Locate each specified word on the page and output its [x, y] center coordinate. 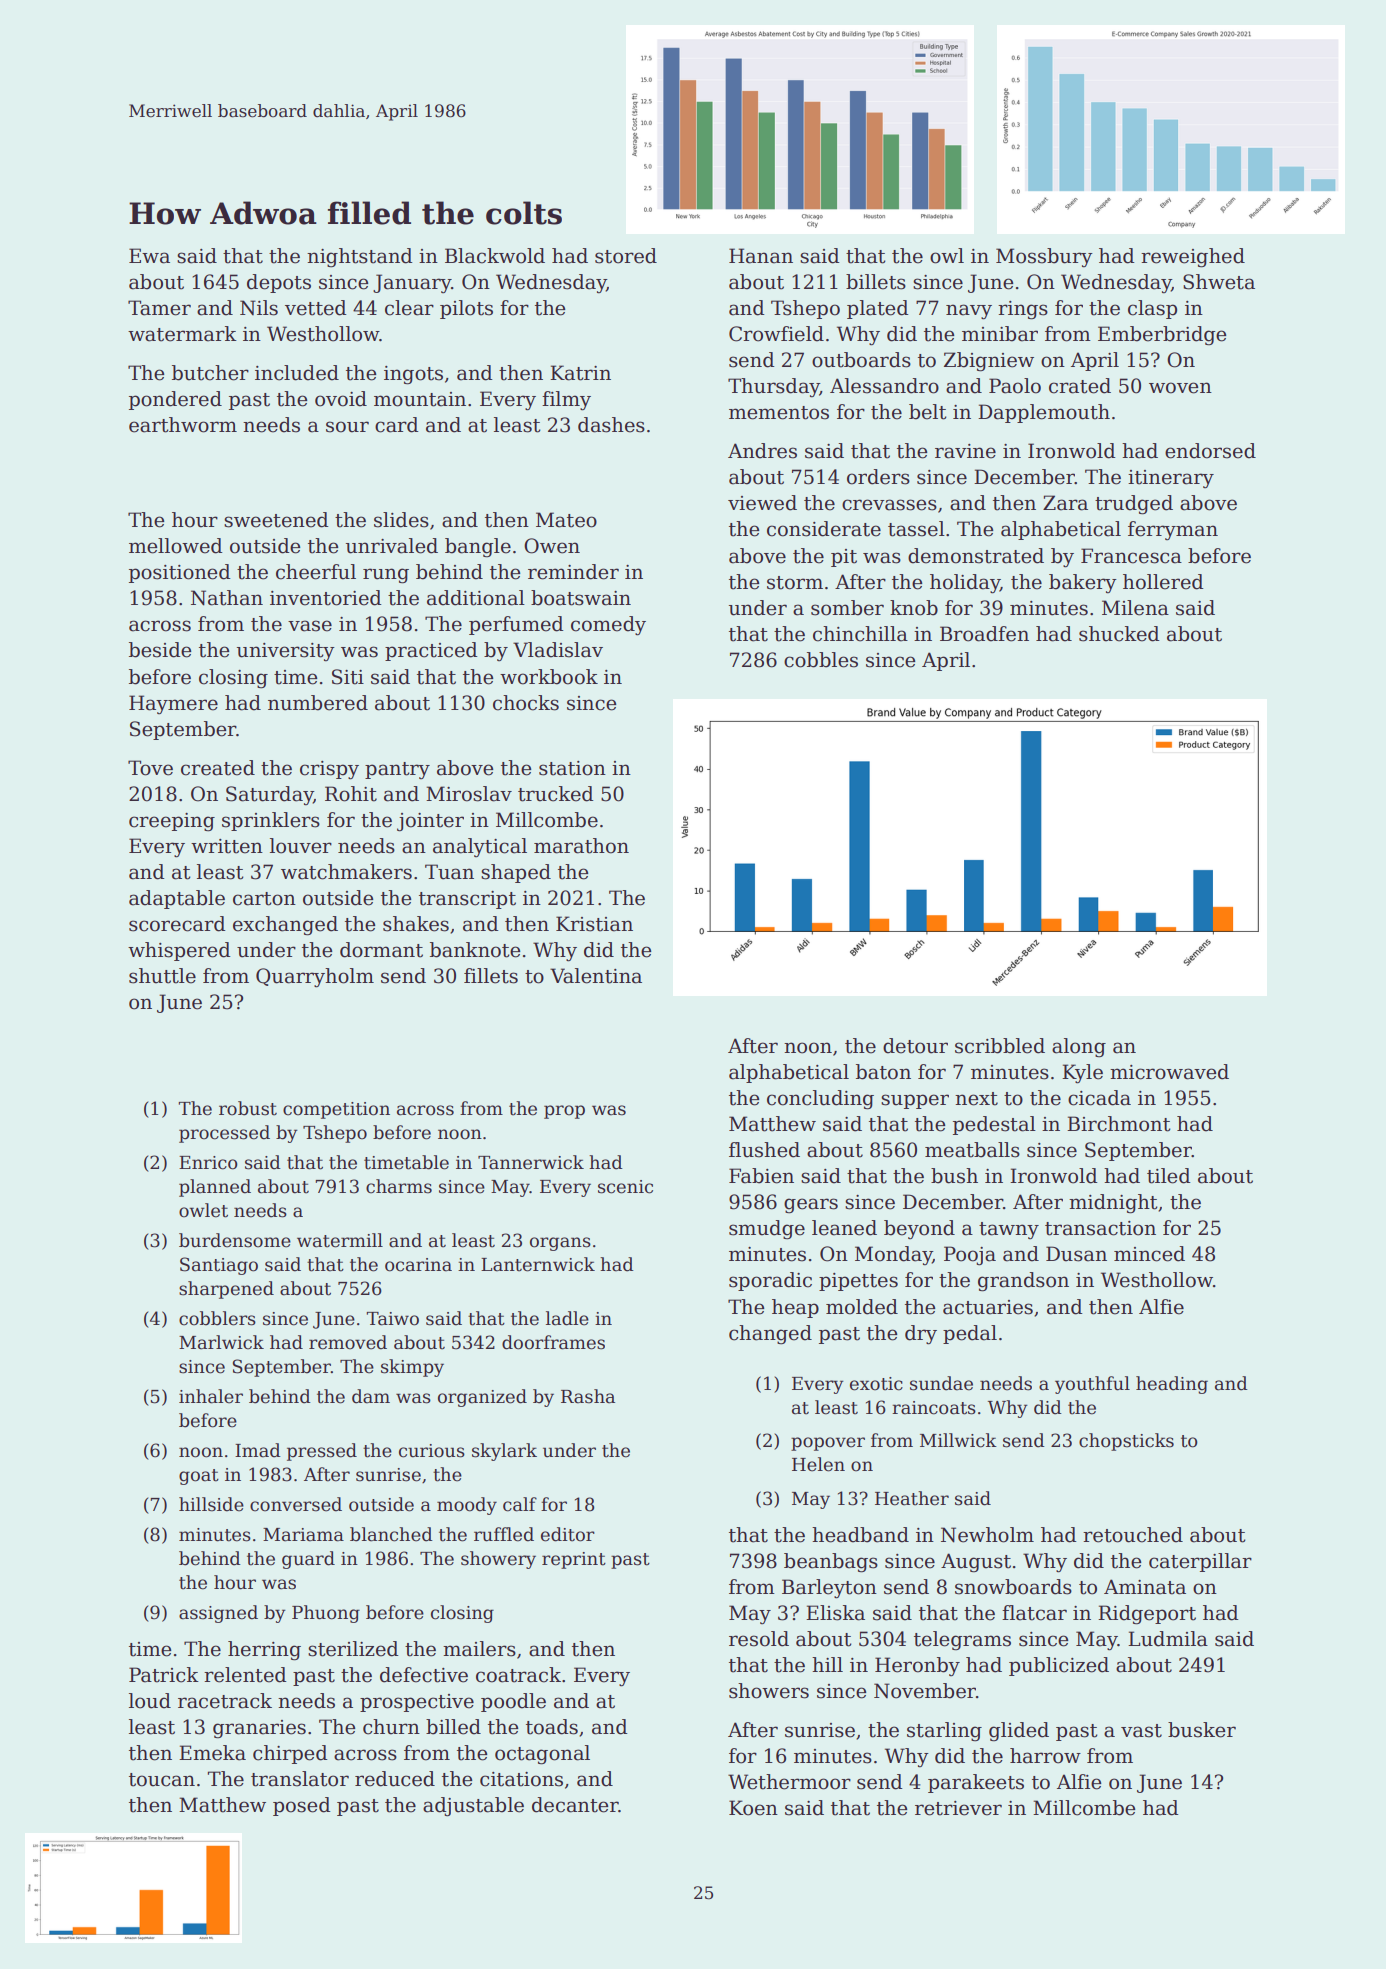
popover [828, 1444]
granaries [259, 1729]
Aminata [1145, 1587]
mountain [420, 399]
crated [1080, 386]
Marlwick [221, 1342]
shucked [1119, 634]
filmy [566, 401]
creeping [172, 822]
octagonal [542, 1755]
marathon [581, 846]
